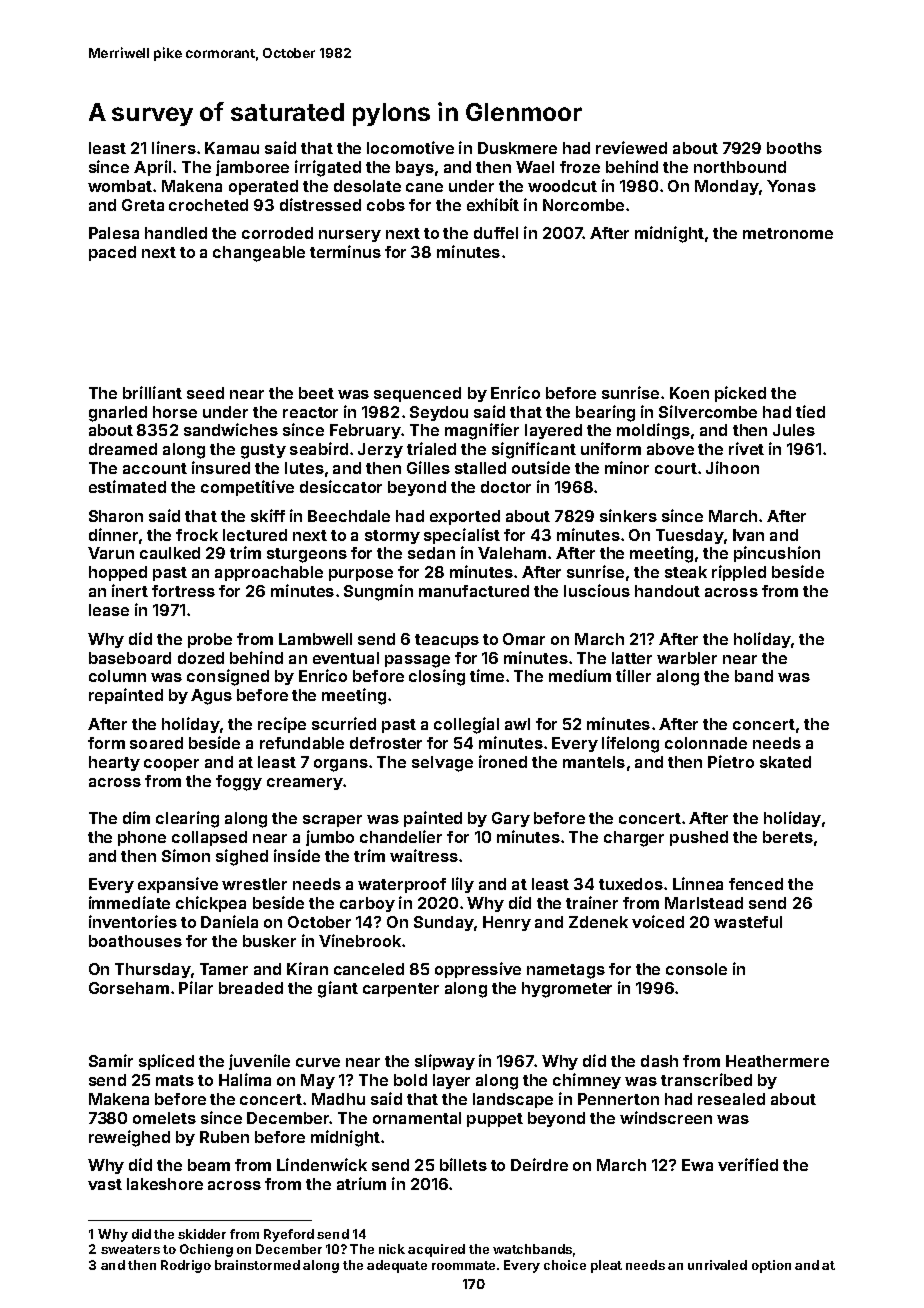 The width and height of the screenshot is (924, 1308). Describe the element at coordinates (631, 884) in the screenshot. I see `tuxedos` at that location.
